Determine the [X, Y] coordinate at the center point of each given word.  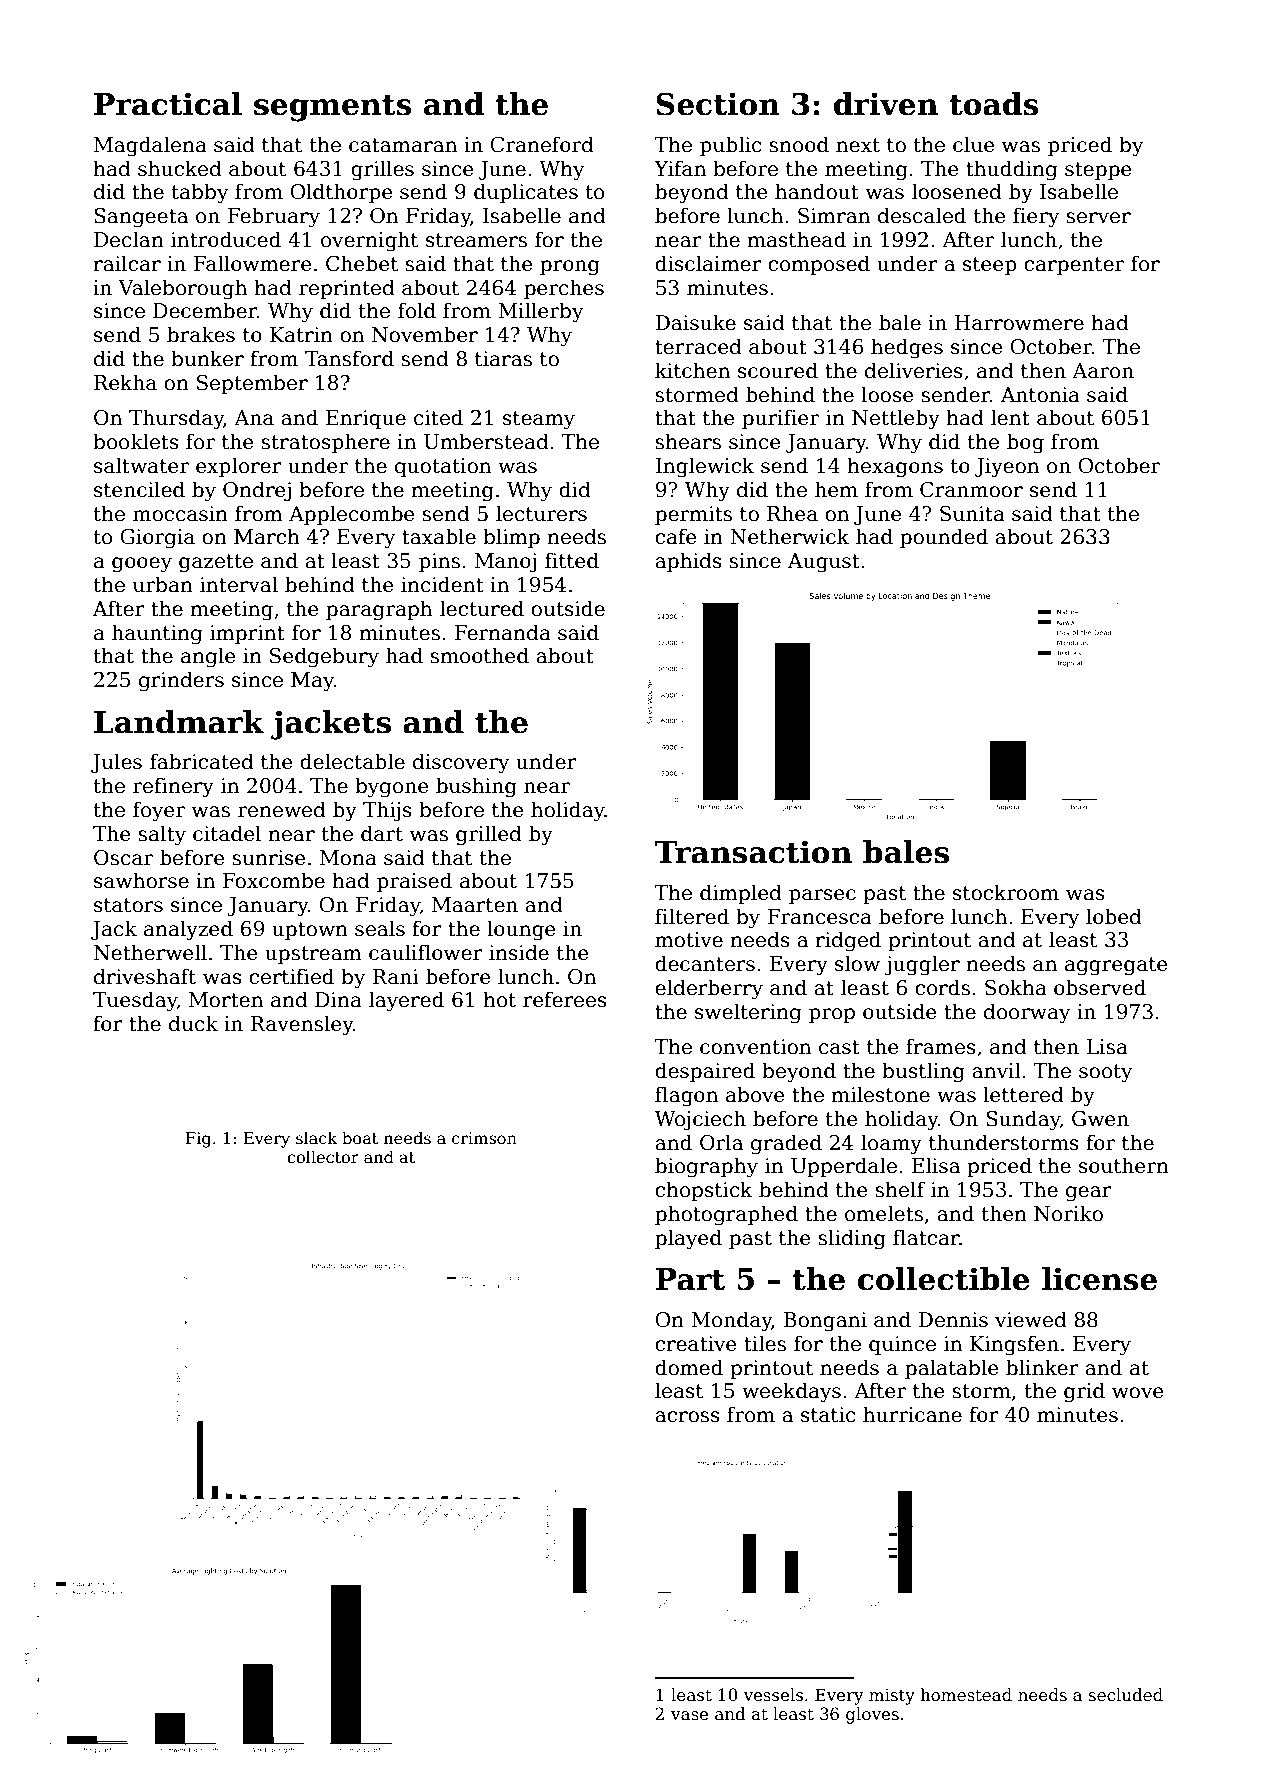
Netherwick [789, 536]
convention [755, 1047]
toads [994, 104]
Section [718, 104]
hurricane [912, 1414]
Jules [116, 763]
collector [323, 1157]
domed [689, 1367]
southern [1124, 1165]
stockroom [1006, 892]
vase [689, 1716]
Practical [168, 104]
